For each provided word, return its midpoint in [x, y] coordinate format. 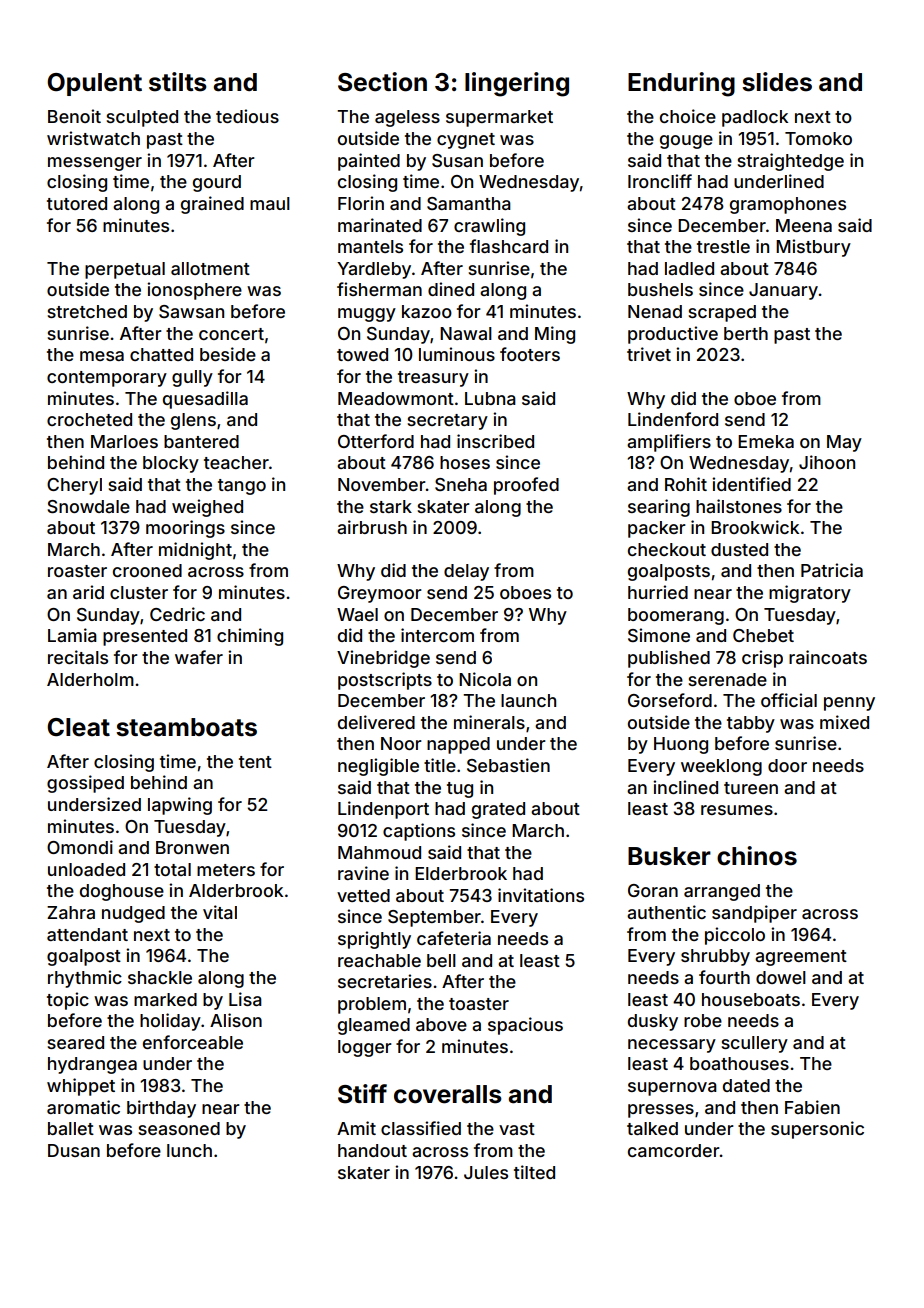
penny [849, 704]
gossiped [85, 784]
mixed [844, 722]
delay [466, 572]
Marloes [124, 441]
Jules [486, 1172]
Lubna [490, 398]
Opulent [94, 84]
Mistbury [813, 248]
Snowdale [88, 506]
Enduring [681, 84]
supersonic [817, 1130]
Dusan [74, 1150]
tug [460, 790]
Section [382, 82]
